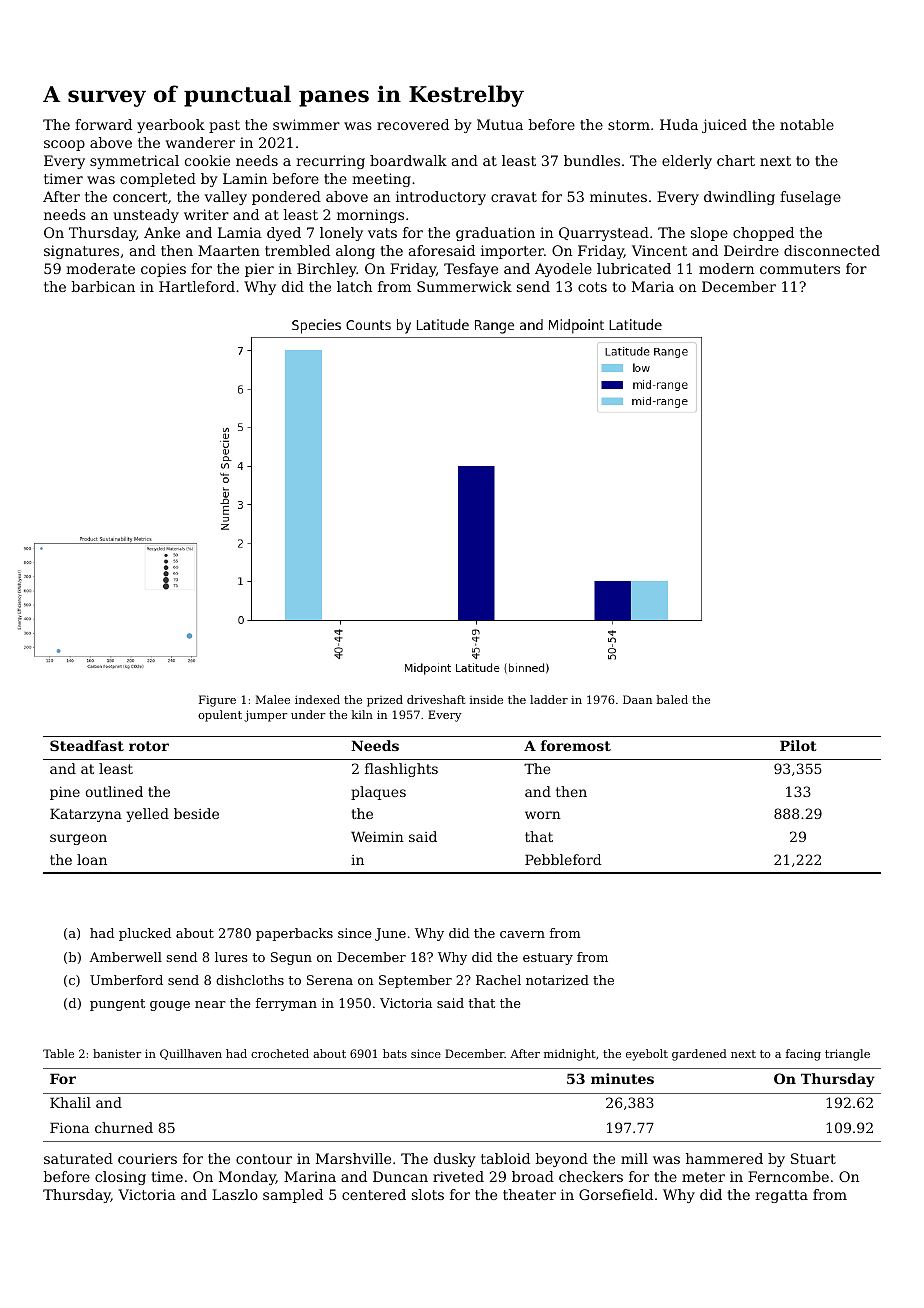  Describe the element at coordinates (522, 934) in the screenshot. I see `cavern` at that location.
